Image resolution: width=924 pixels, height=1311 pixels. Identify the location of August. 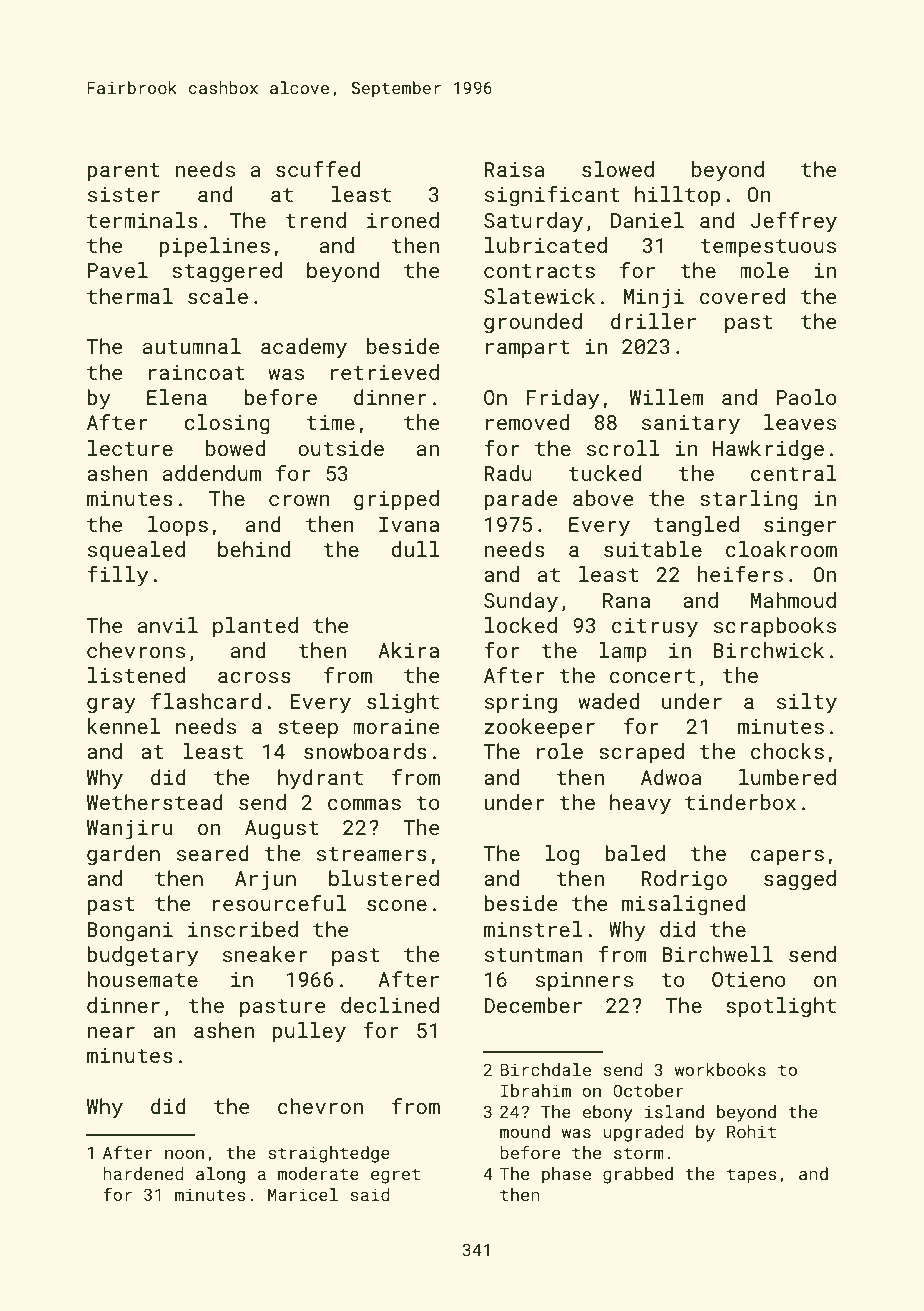
(281, 830).
